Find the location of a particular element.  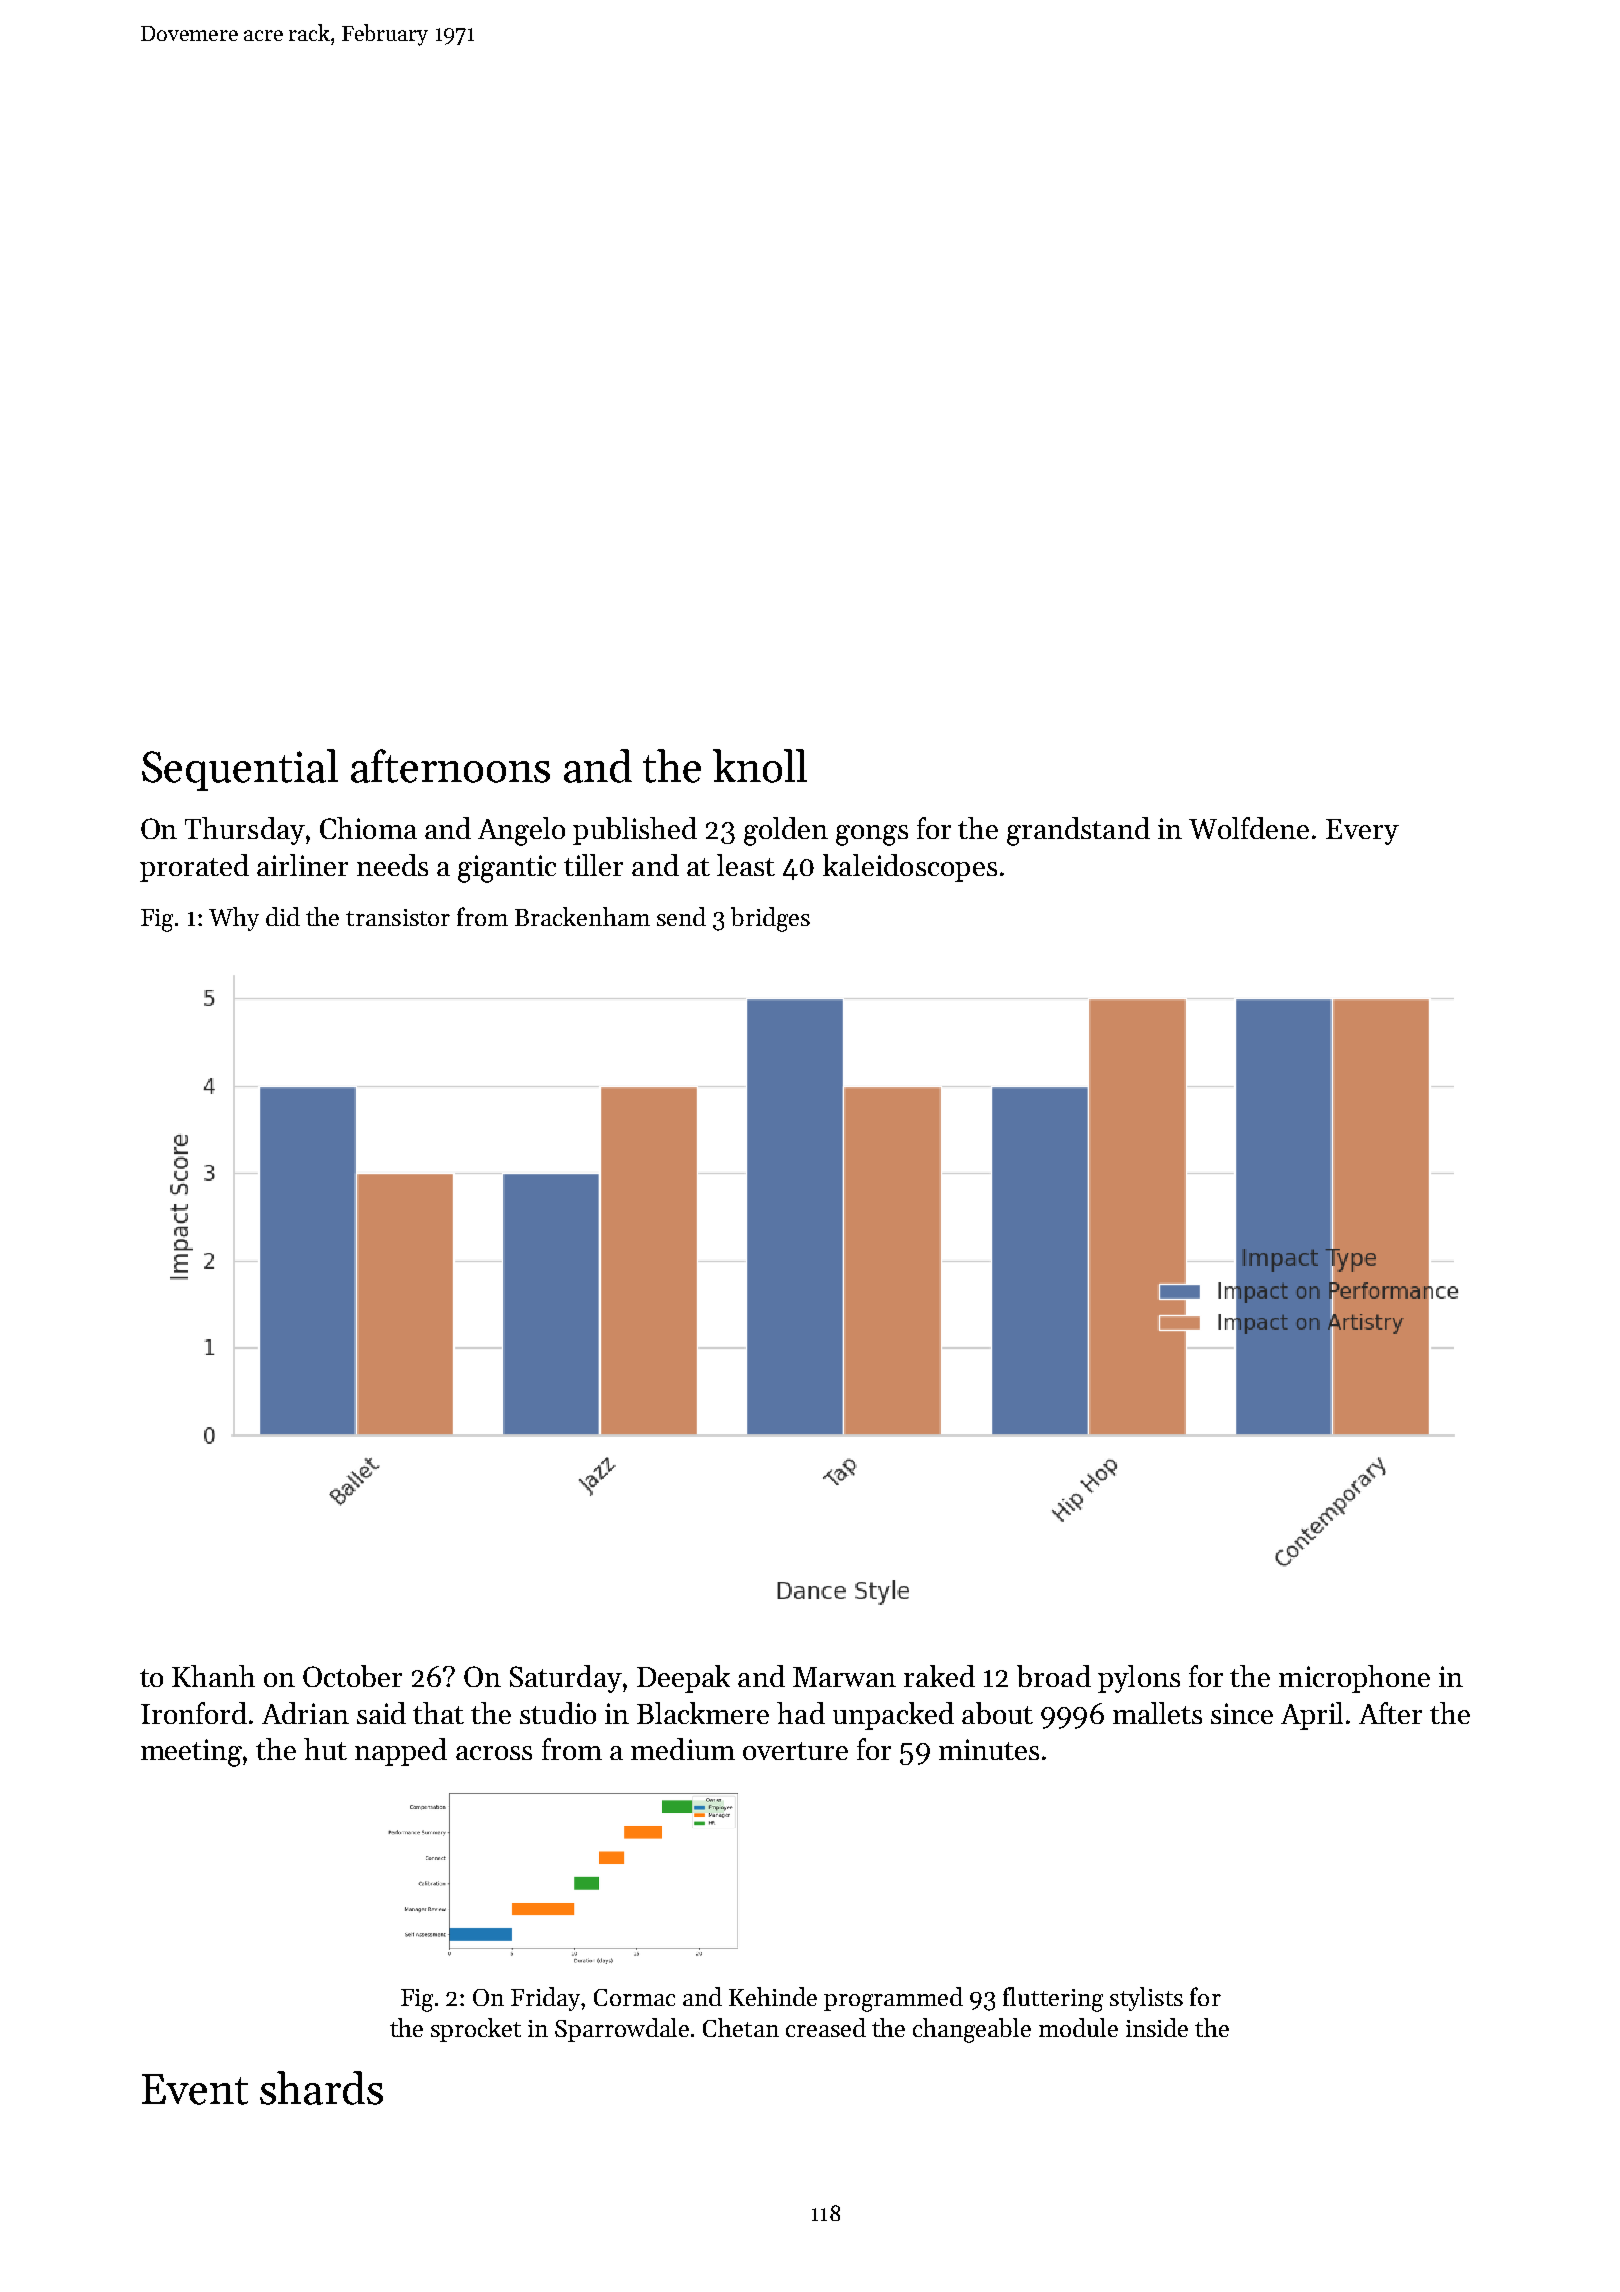

napped is located at coordinates (401, 1752).
